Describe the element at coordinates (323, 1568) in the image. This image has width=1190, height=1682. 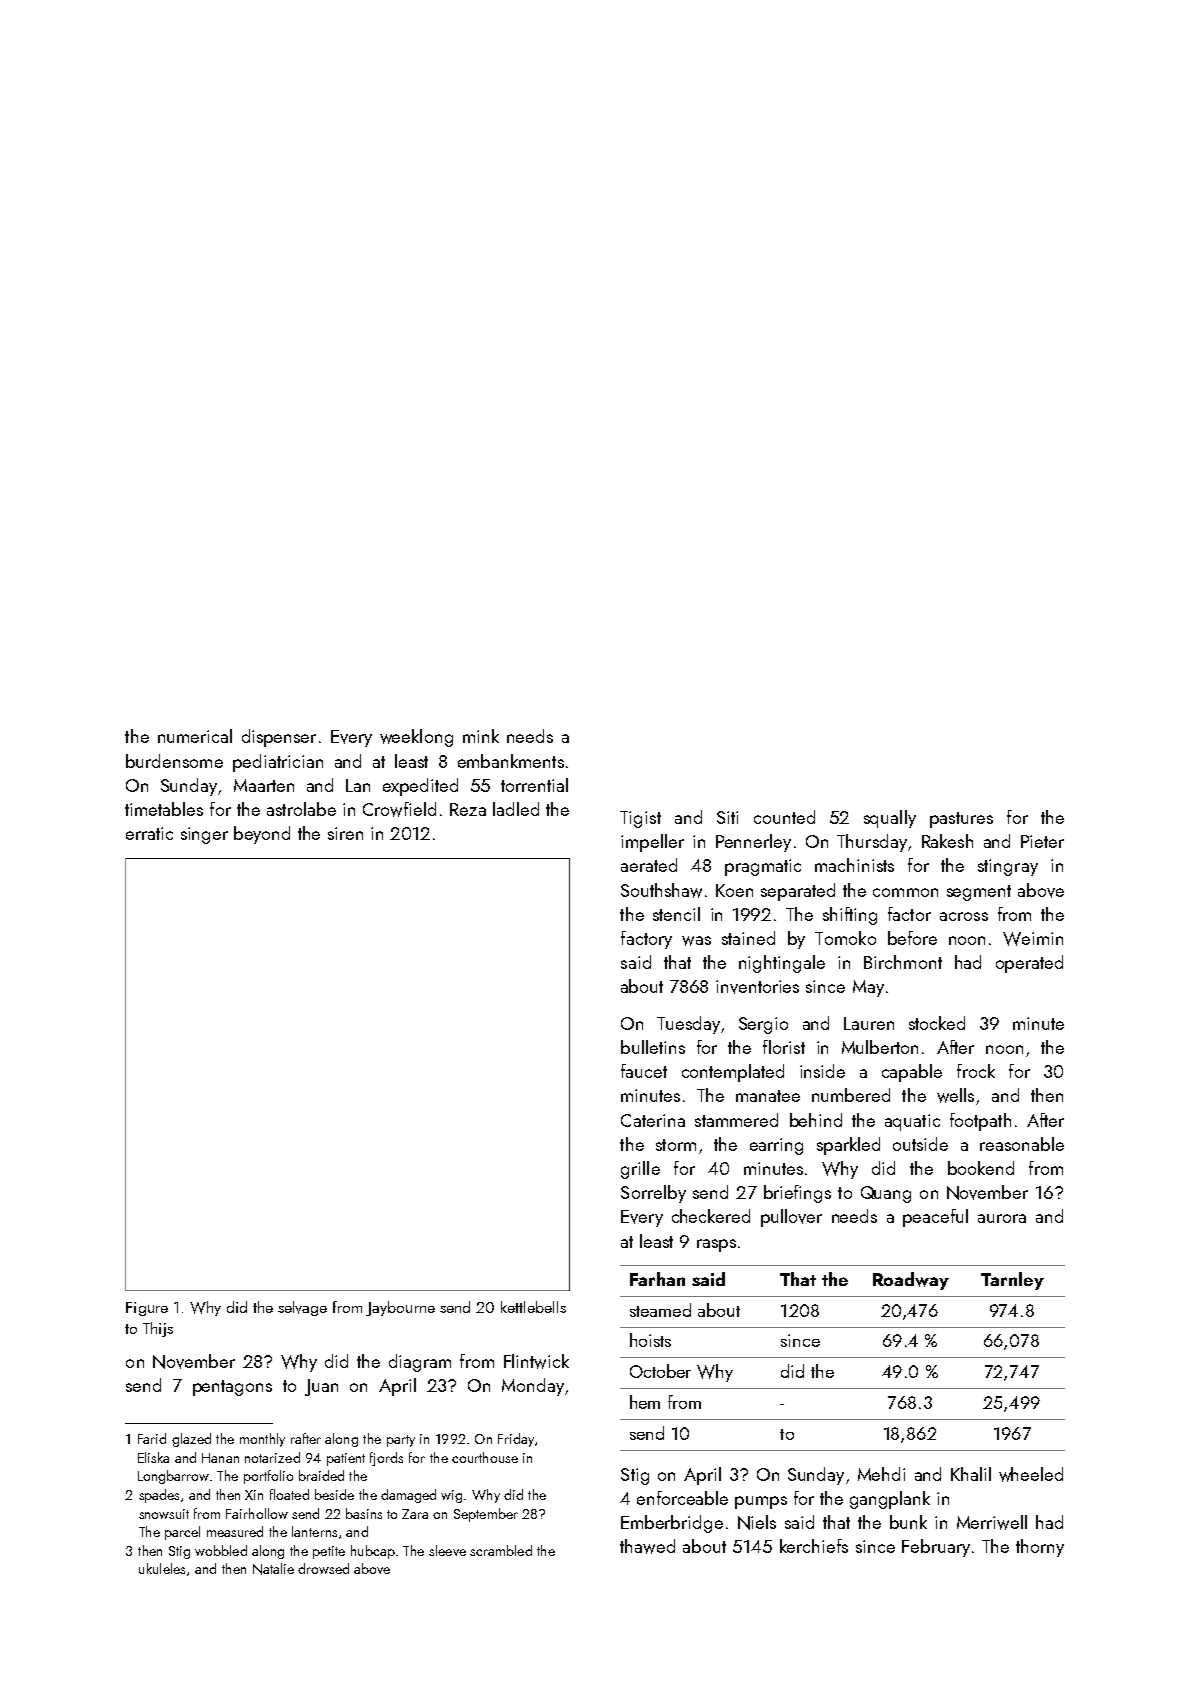
I see `drowsed` at that location.
